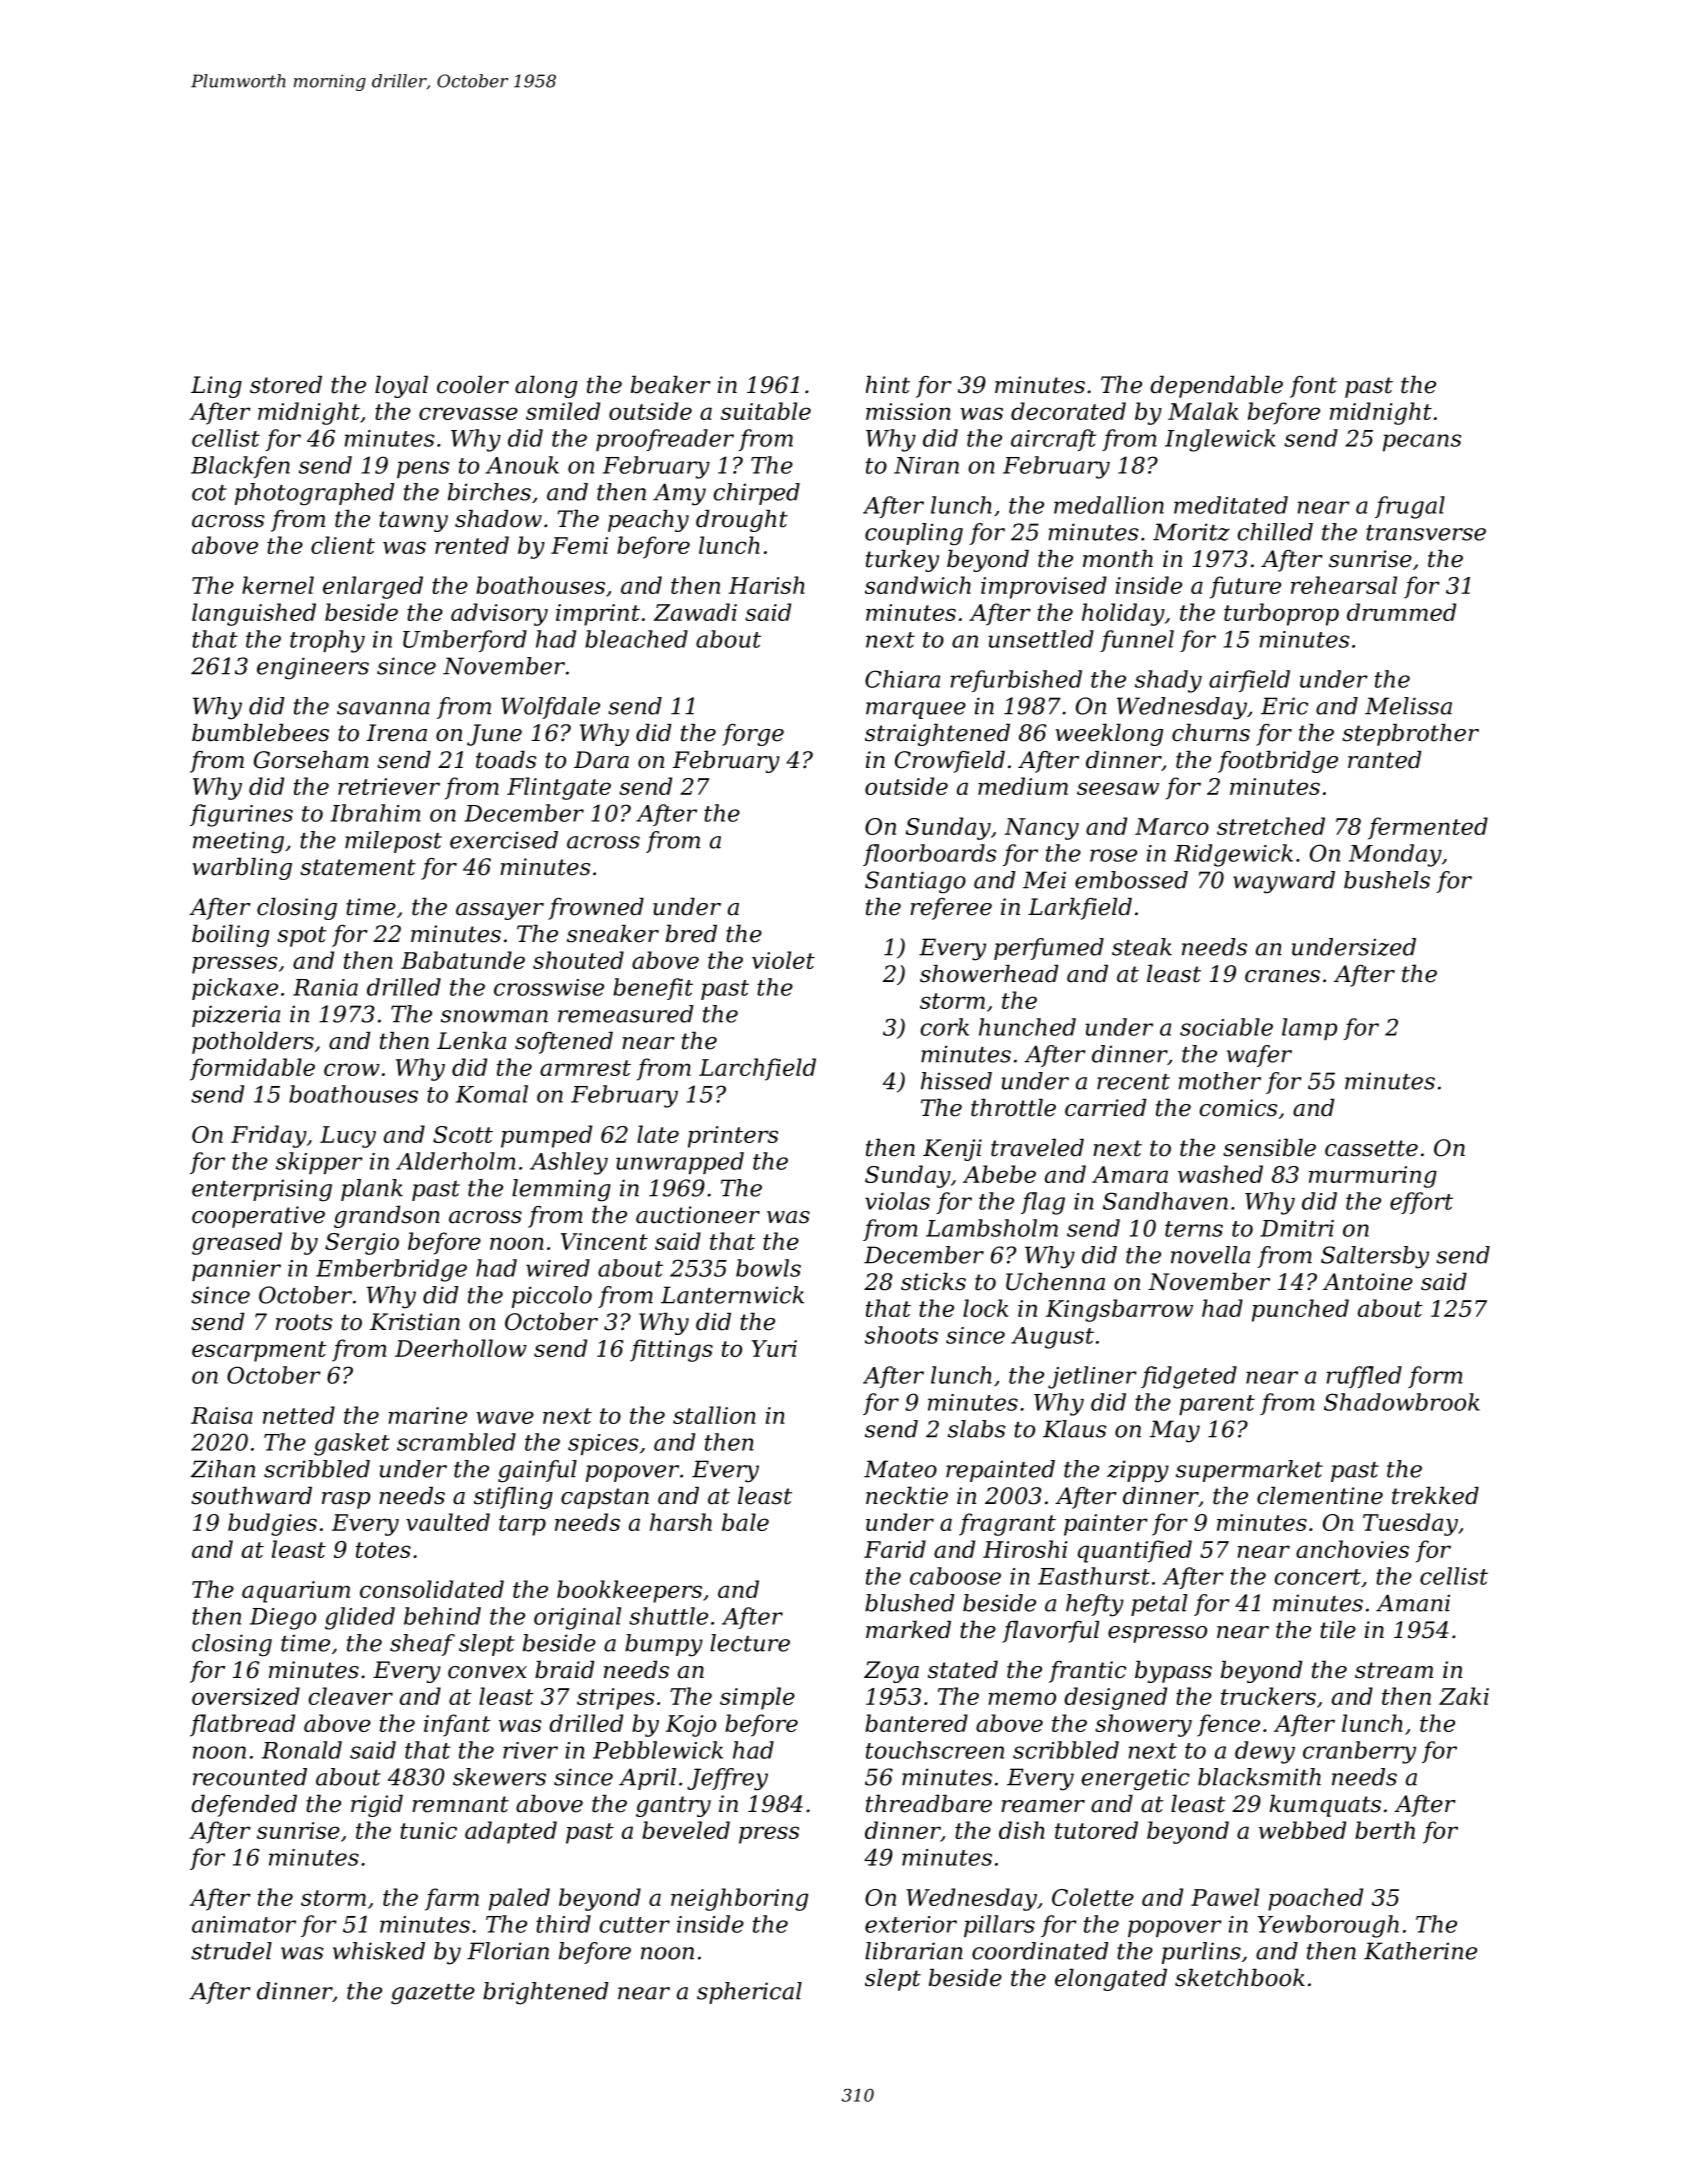 The height and width of the page is (2178, 1683). I want to click on Lambsholm, so click(992, 1228).
